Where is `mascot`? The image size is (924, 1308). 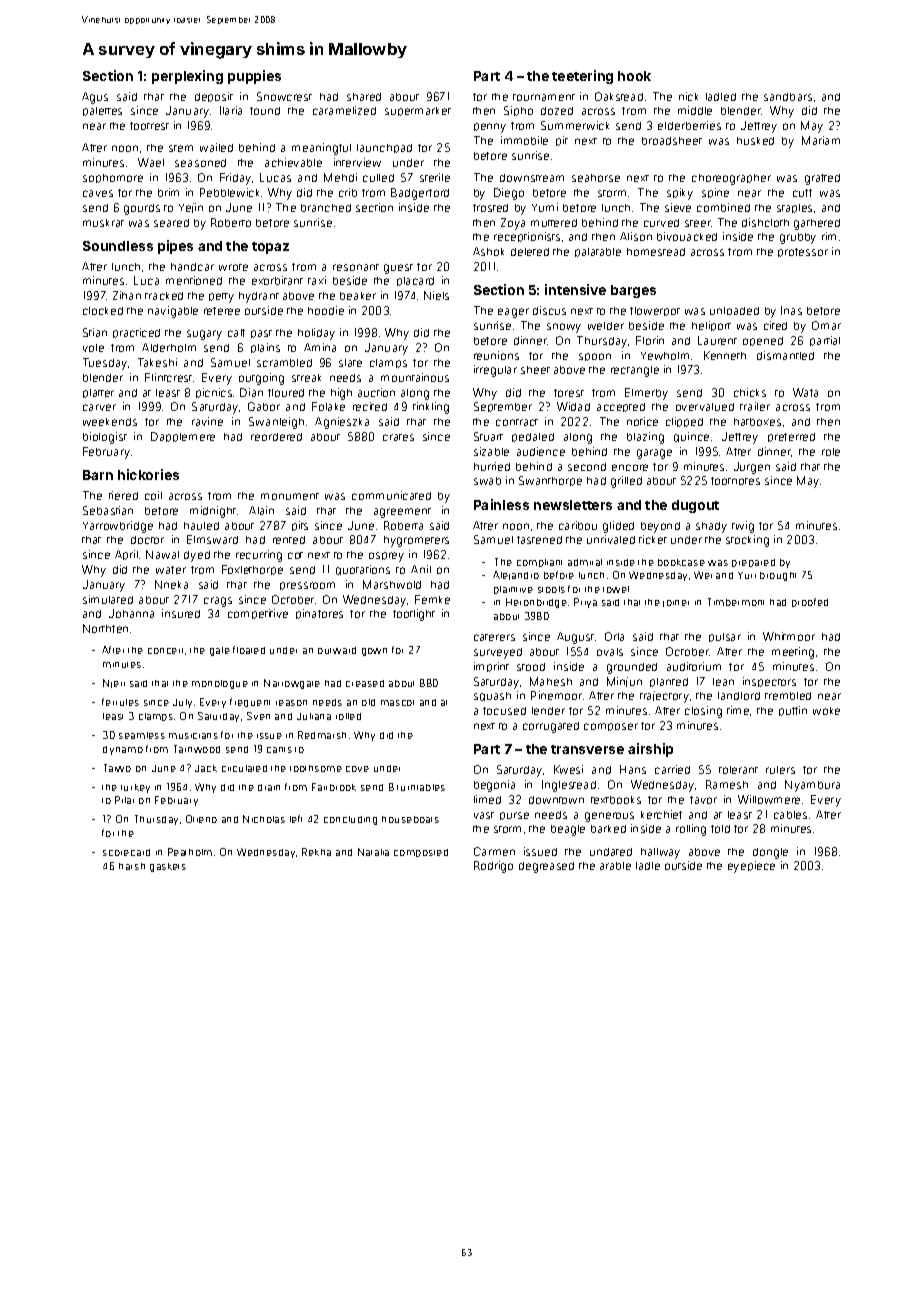
mascot is located at coordinates (397, 703).
